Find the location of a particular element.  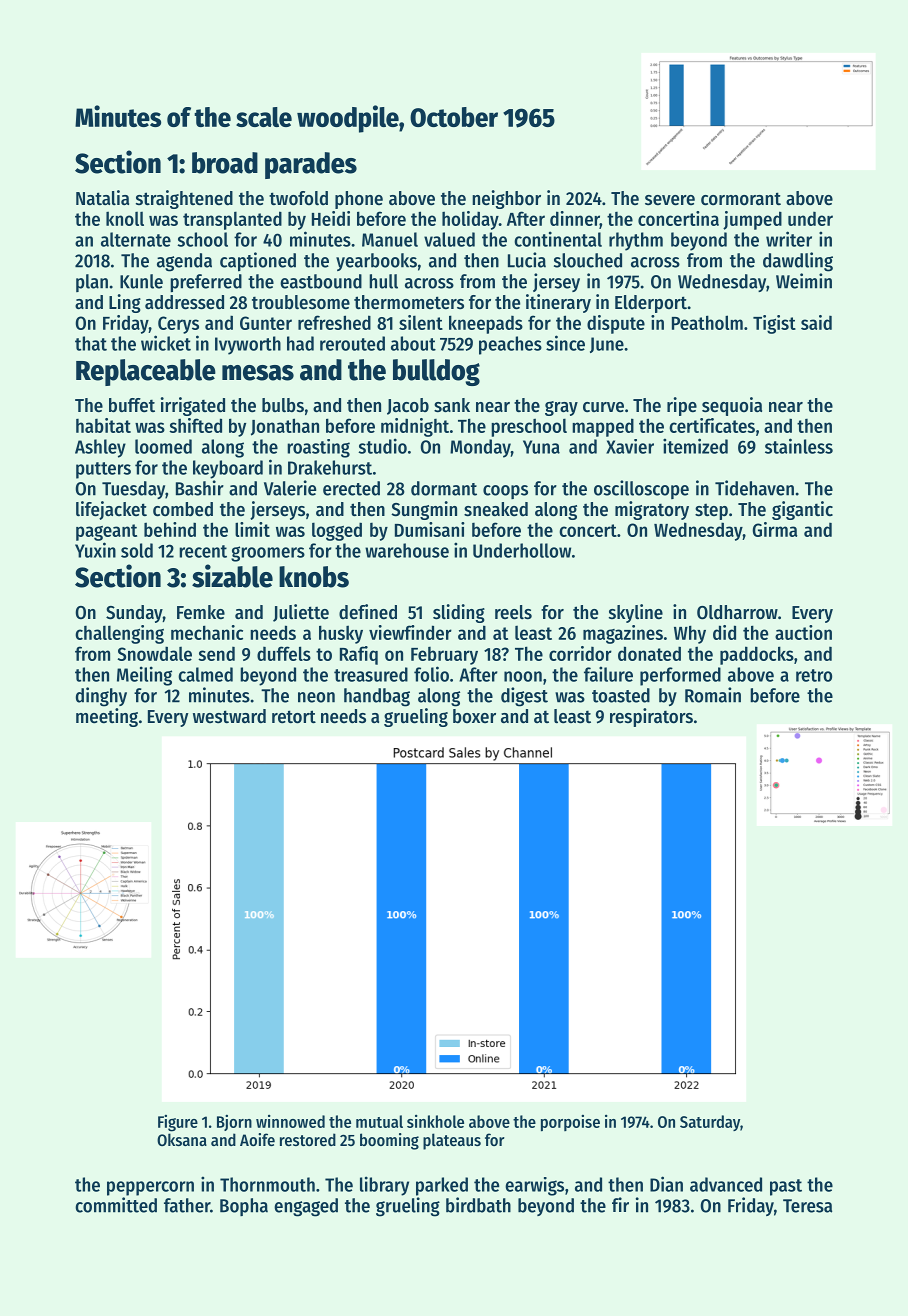

severe is located at coordinates (670, 200).
